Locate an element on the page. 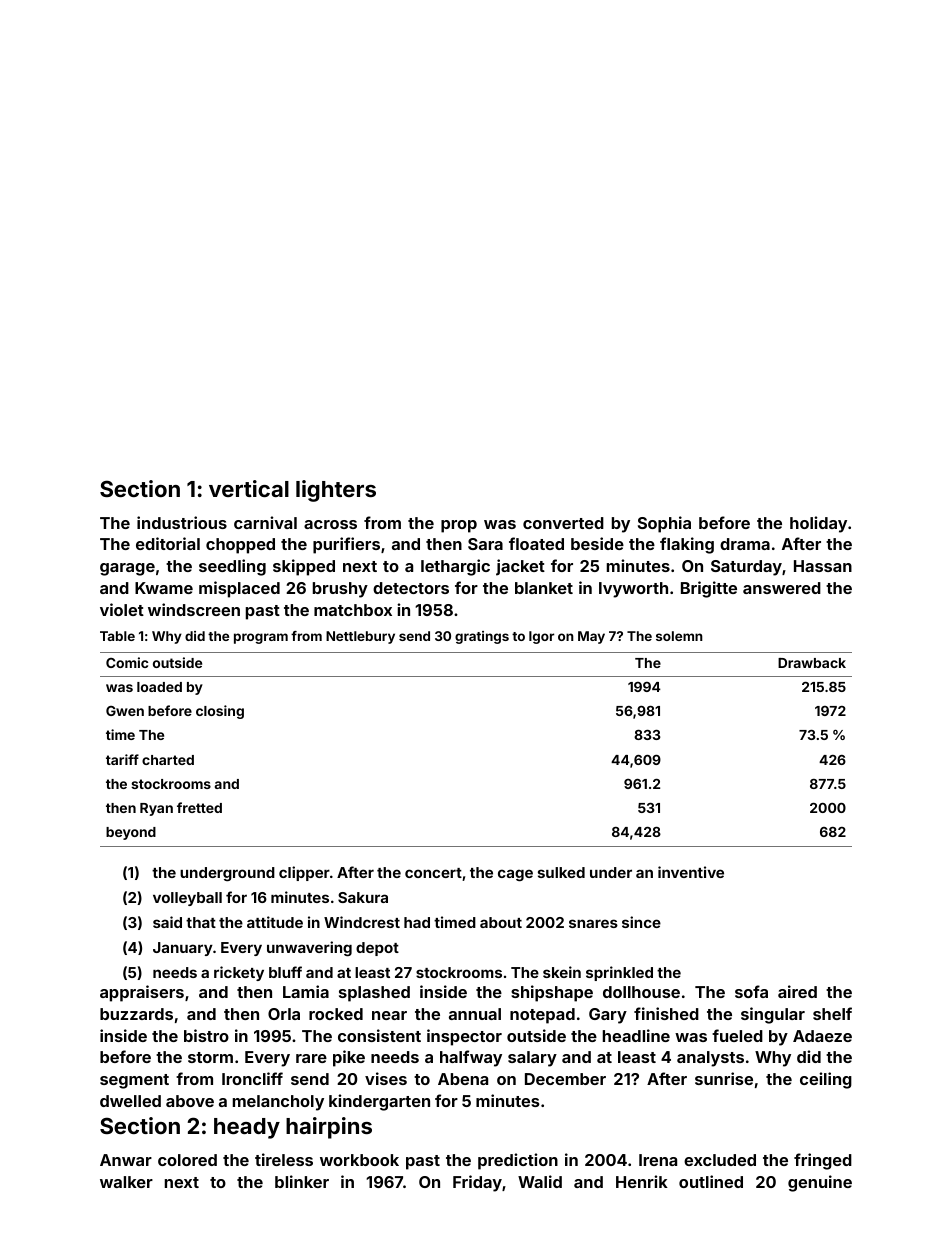 The image size is (952, 1233). Anwar is located at coordinates (126, 1160).
